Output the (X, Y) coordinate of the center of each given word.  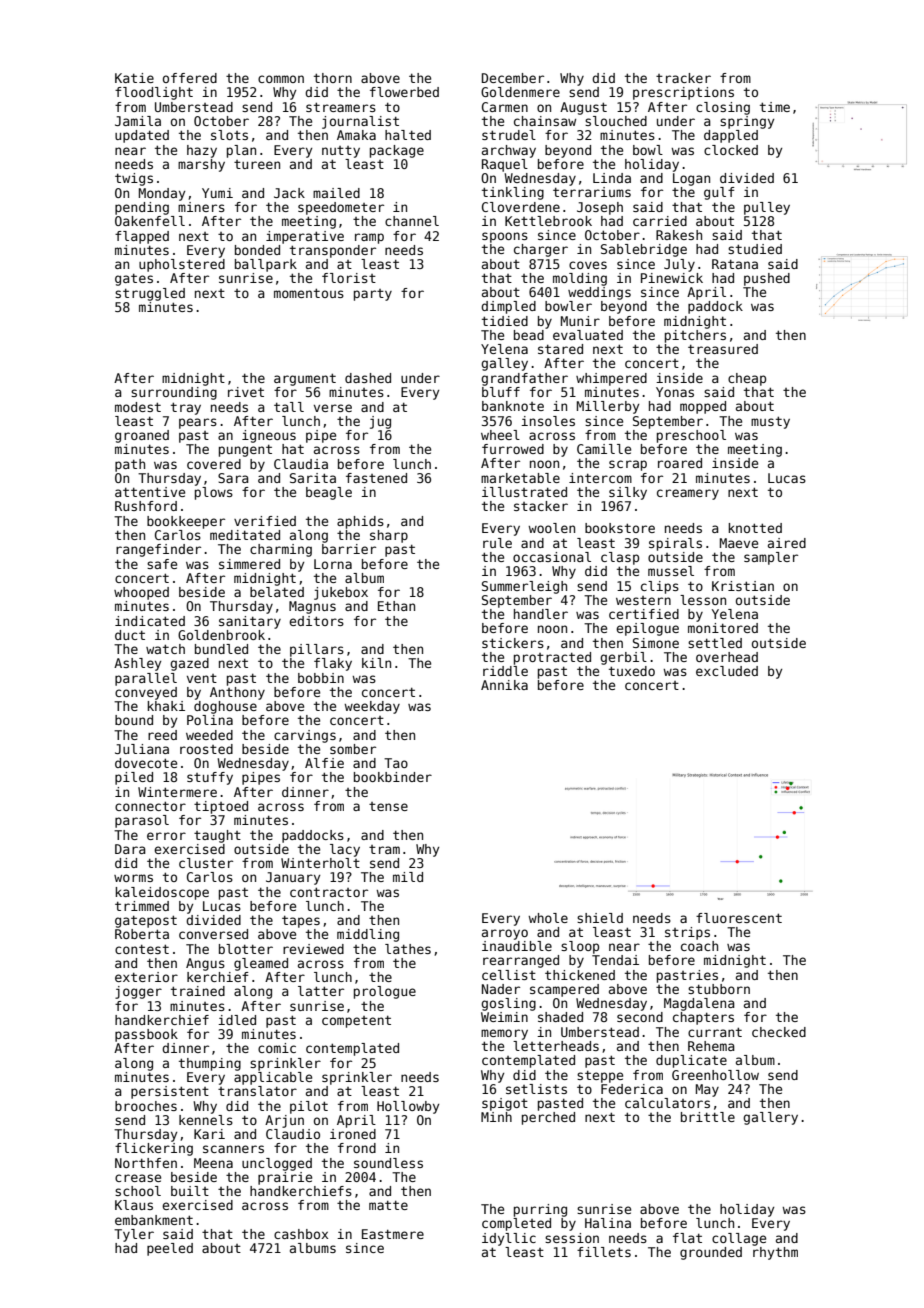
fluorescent (739, 918)
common (281, 79)
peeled (170, 1249)
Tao (396, 763)
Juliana (142, 749)
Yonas (675, 392)
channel (412, 221)
